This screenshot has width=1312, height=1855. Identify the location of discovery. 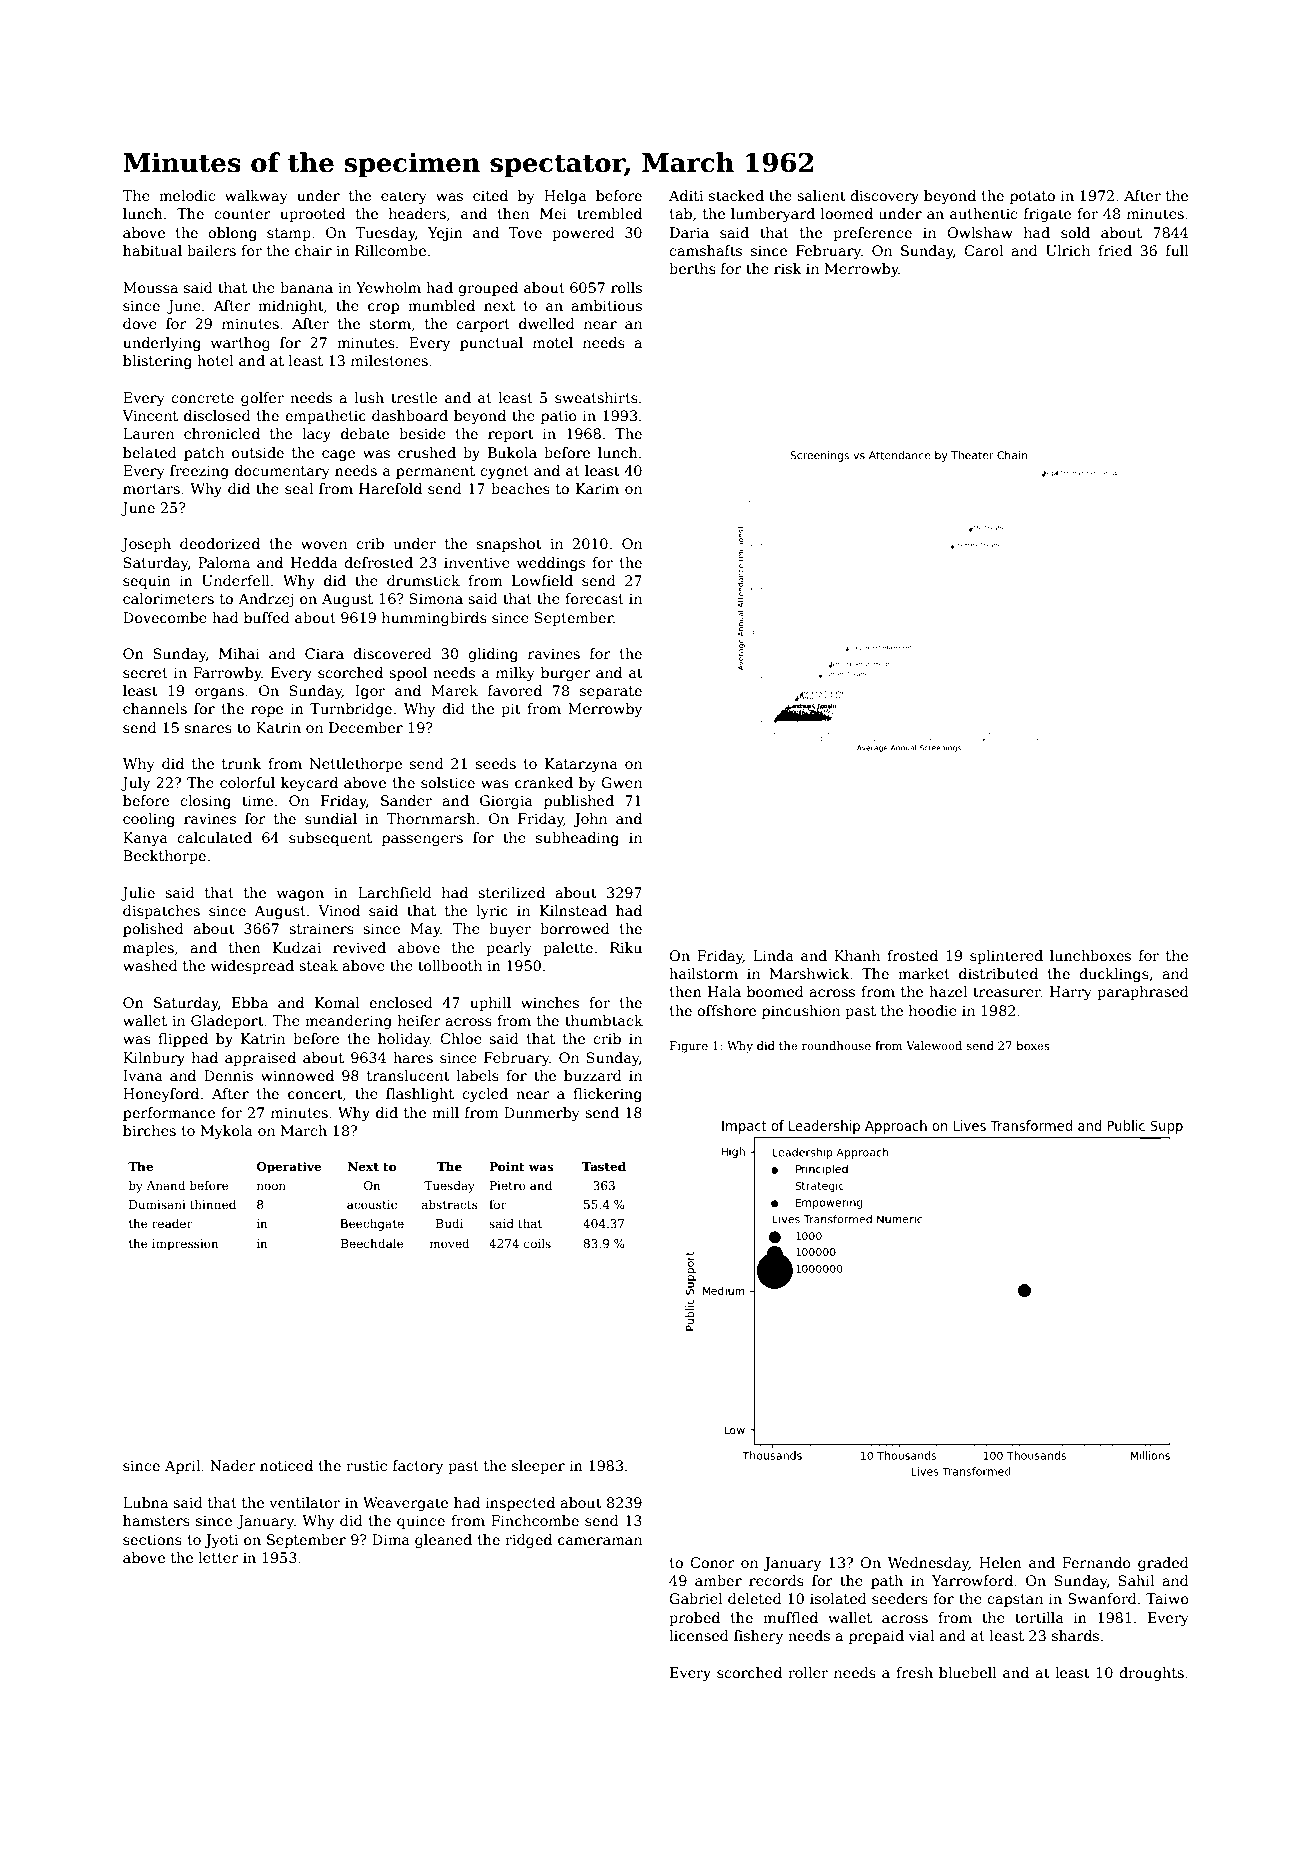
(884, 197).
